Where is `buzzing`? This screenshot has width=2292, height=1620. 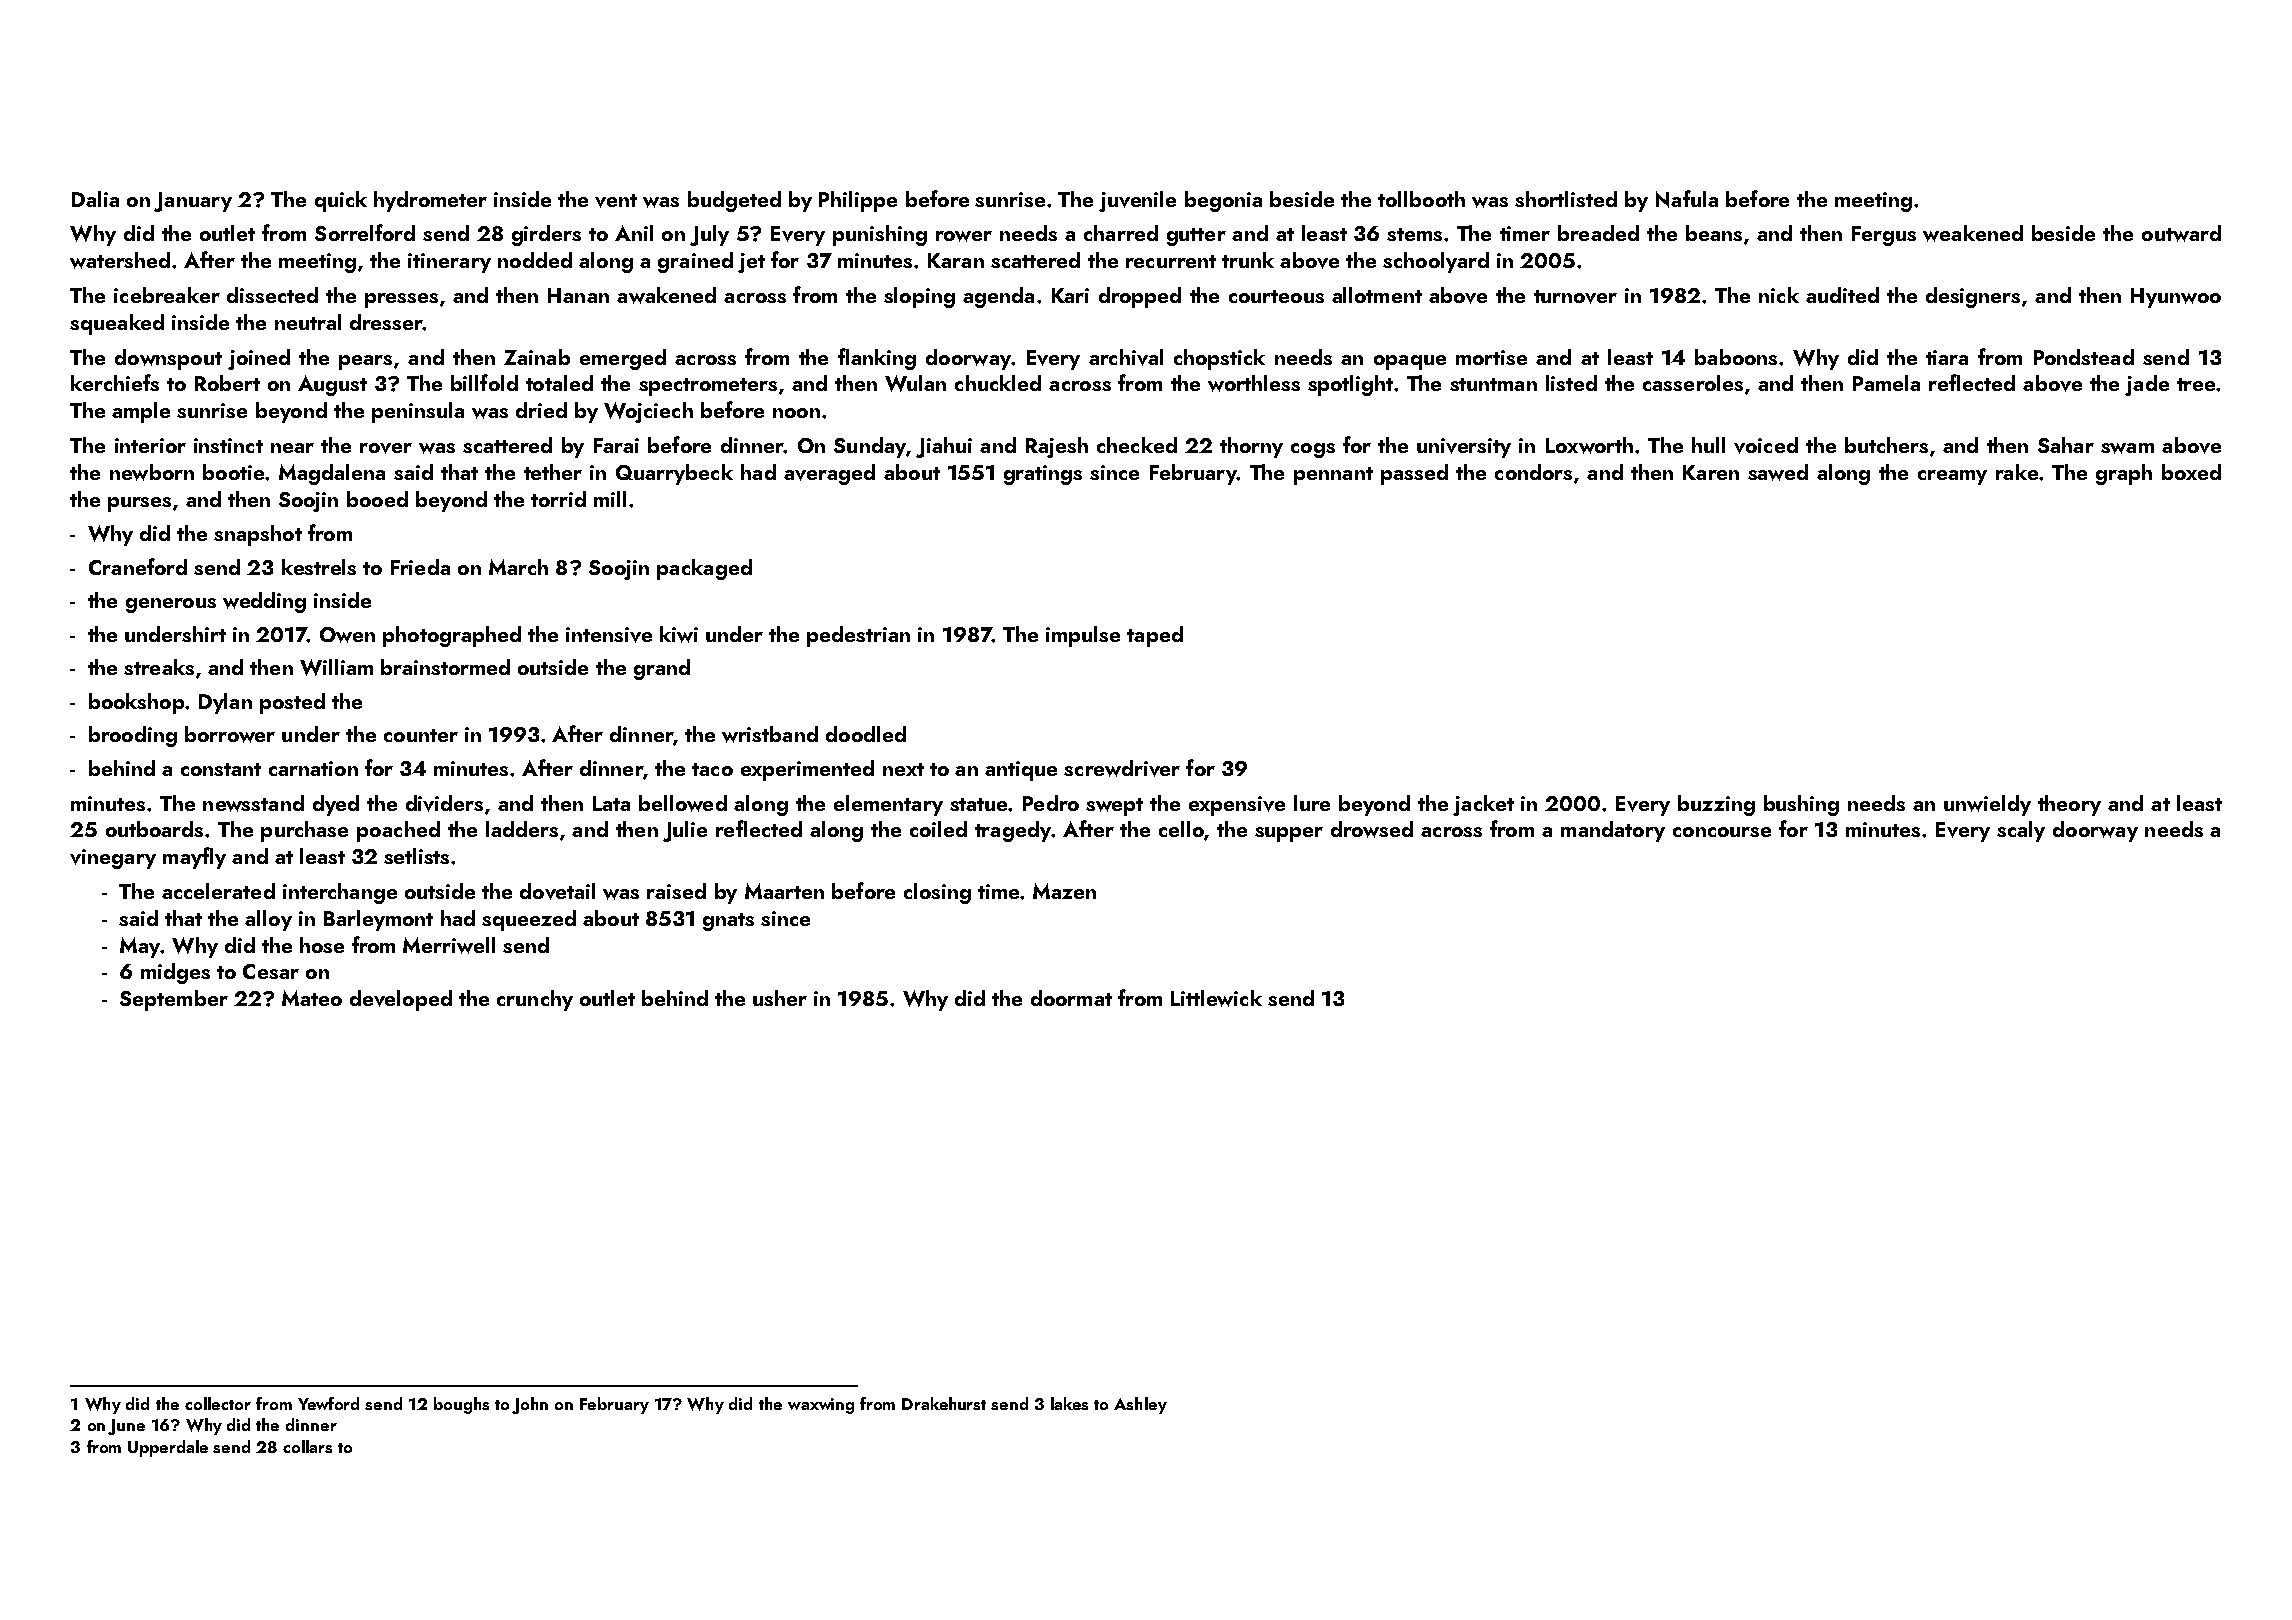
buzzing is located at coordinates (1716, 805).
